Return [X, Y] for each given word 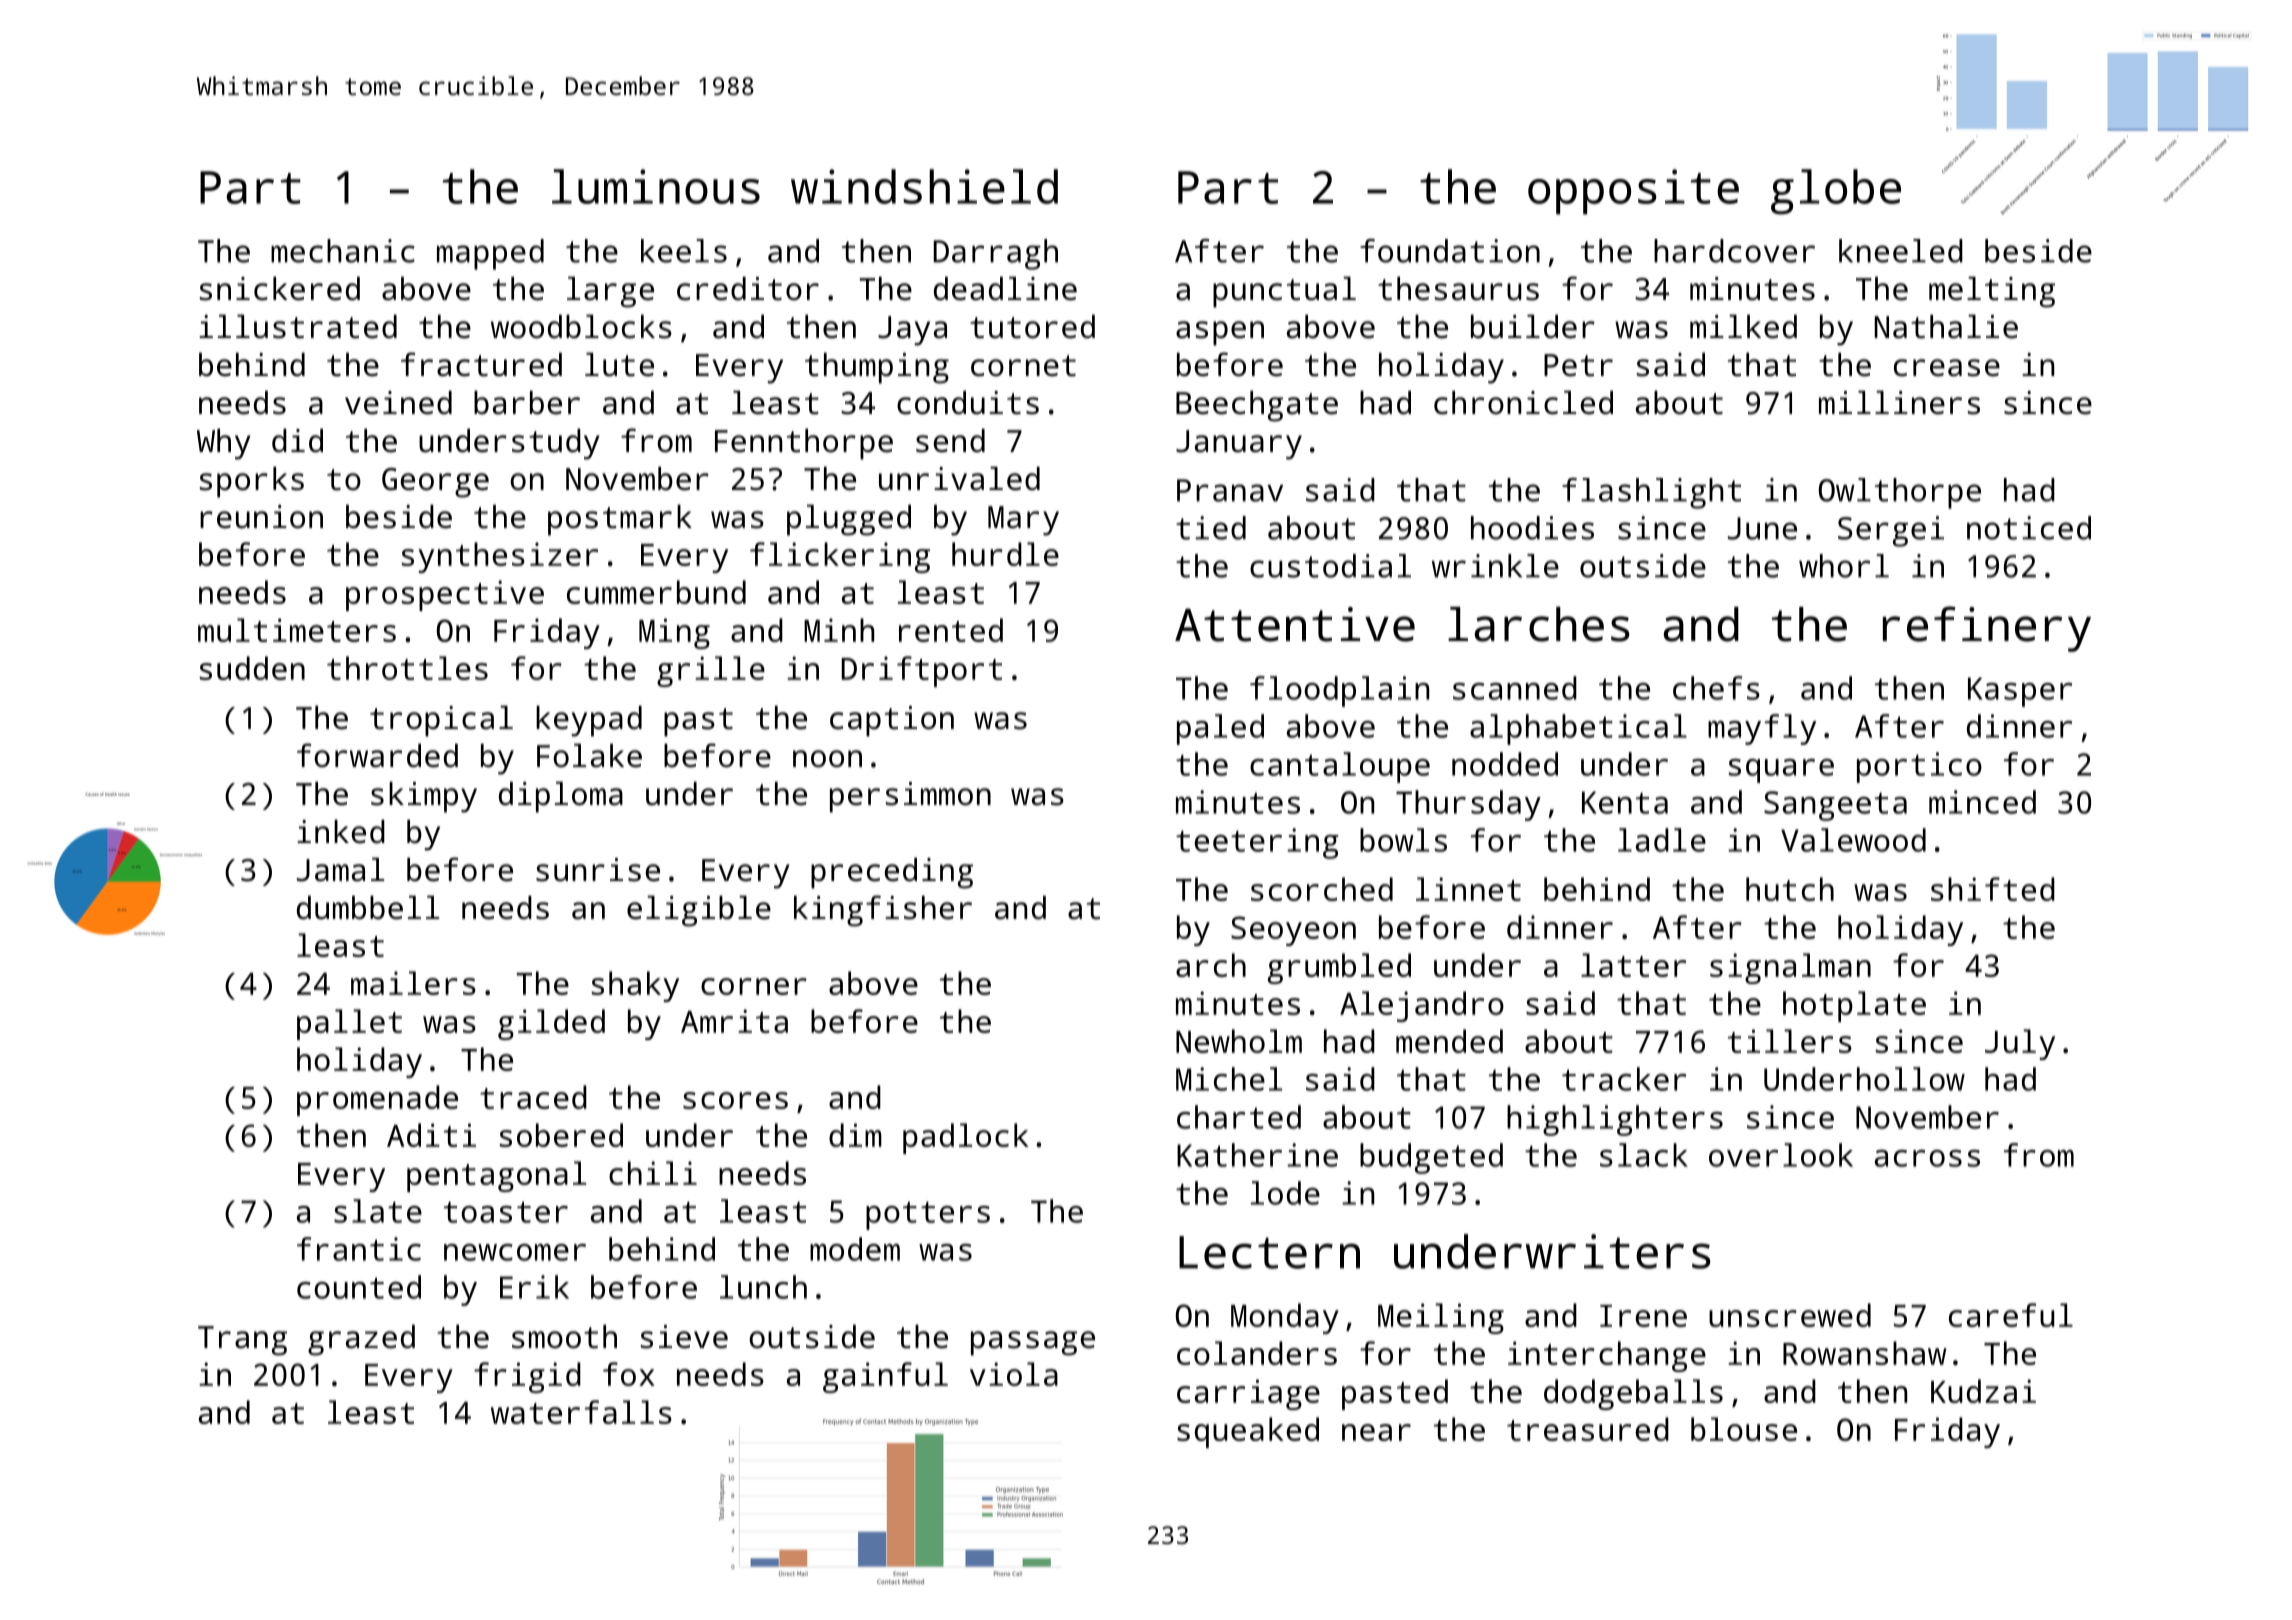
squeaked [1248, 1432]
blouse [1744, 1429]
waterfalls [581, 1412]
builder [1533, 326]
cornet [1023, 366]
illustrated [298, 326]
